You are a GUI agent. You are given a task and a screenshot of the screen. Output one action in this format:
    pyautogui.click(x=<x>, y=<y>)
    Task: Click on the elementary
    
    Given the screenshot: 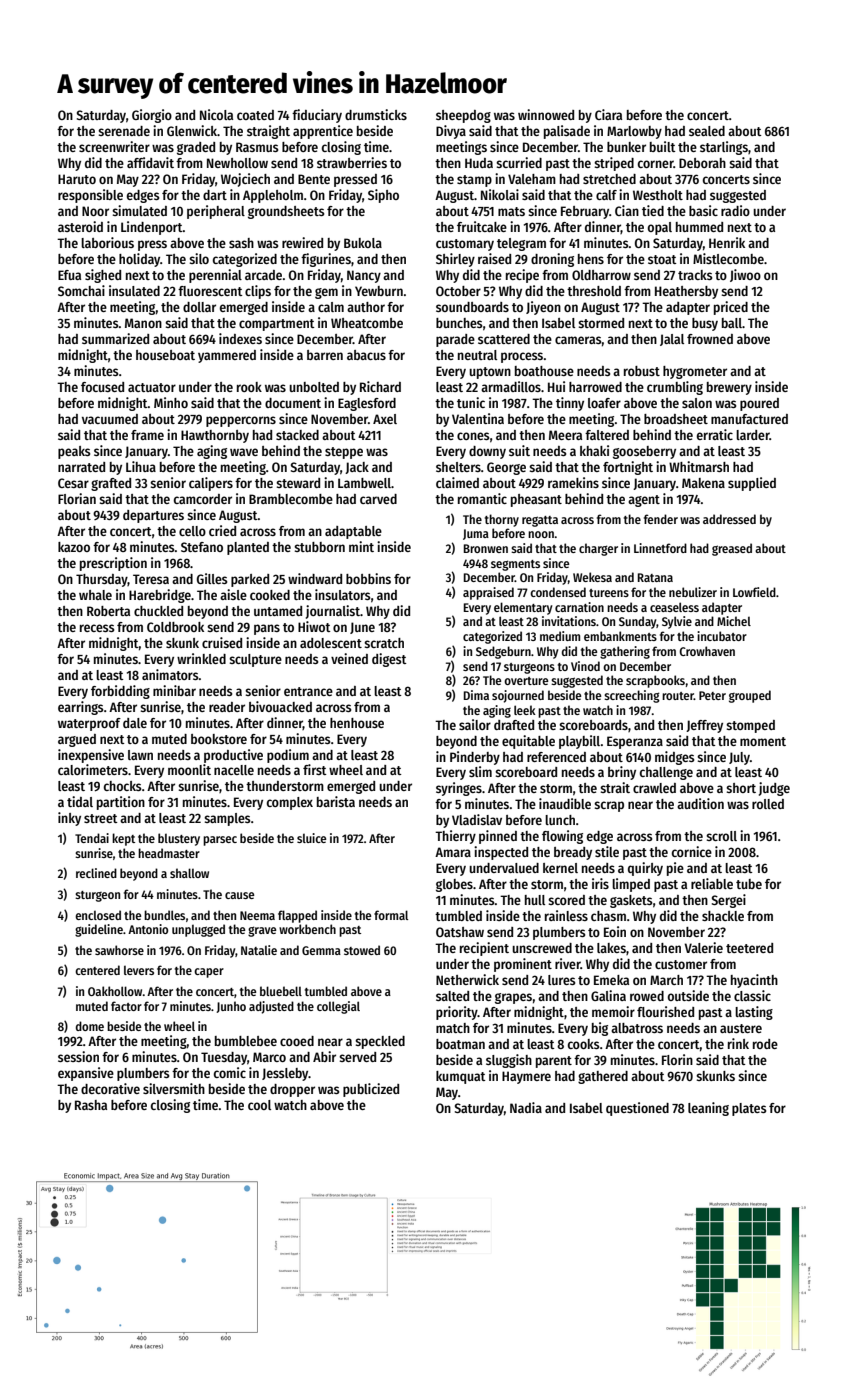 What is the action you would take?
    pyautogui.click(x=523, y=608)
